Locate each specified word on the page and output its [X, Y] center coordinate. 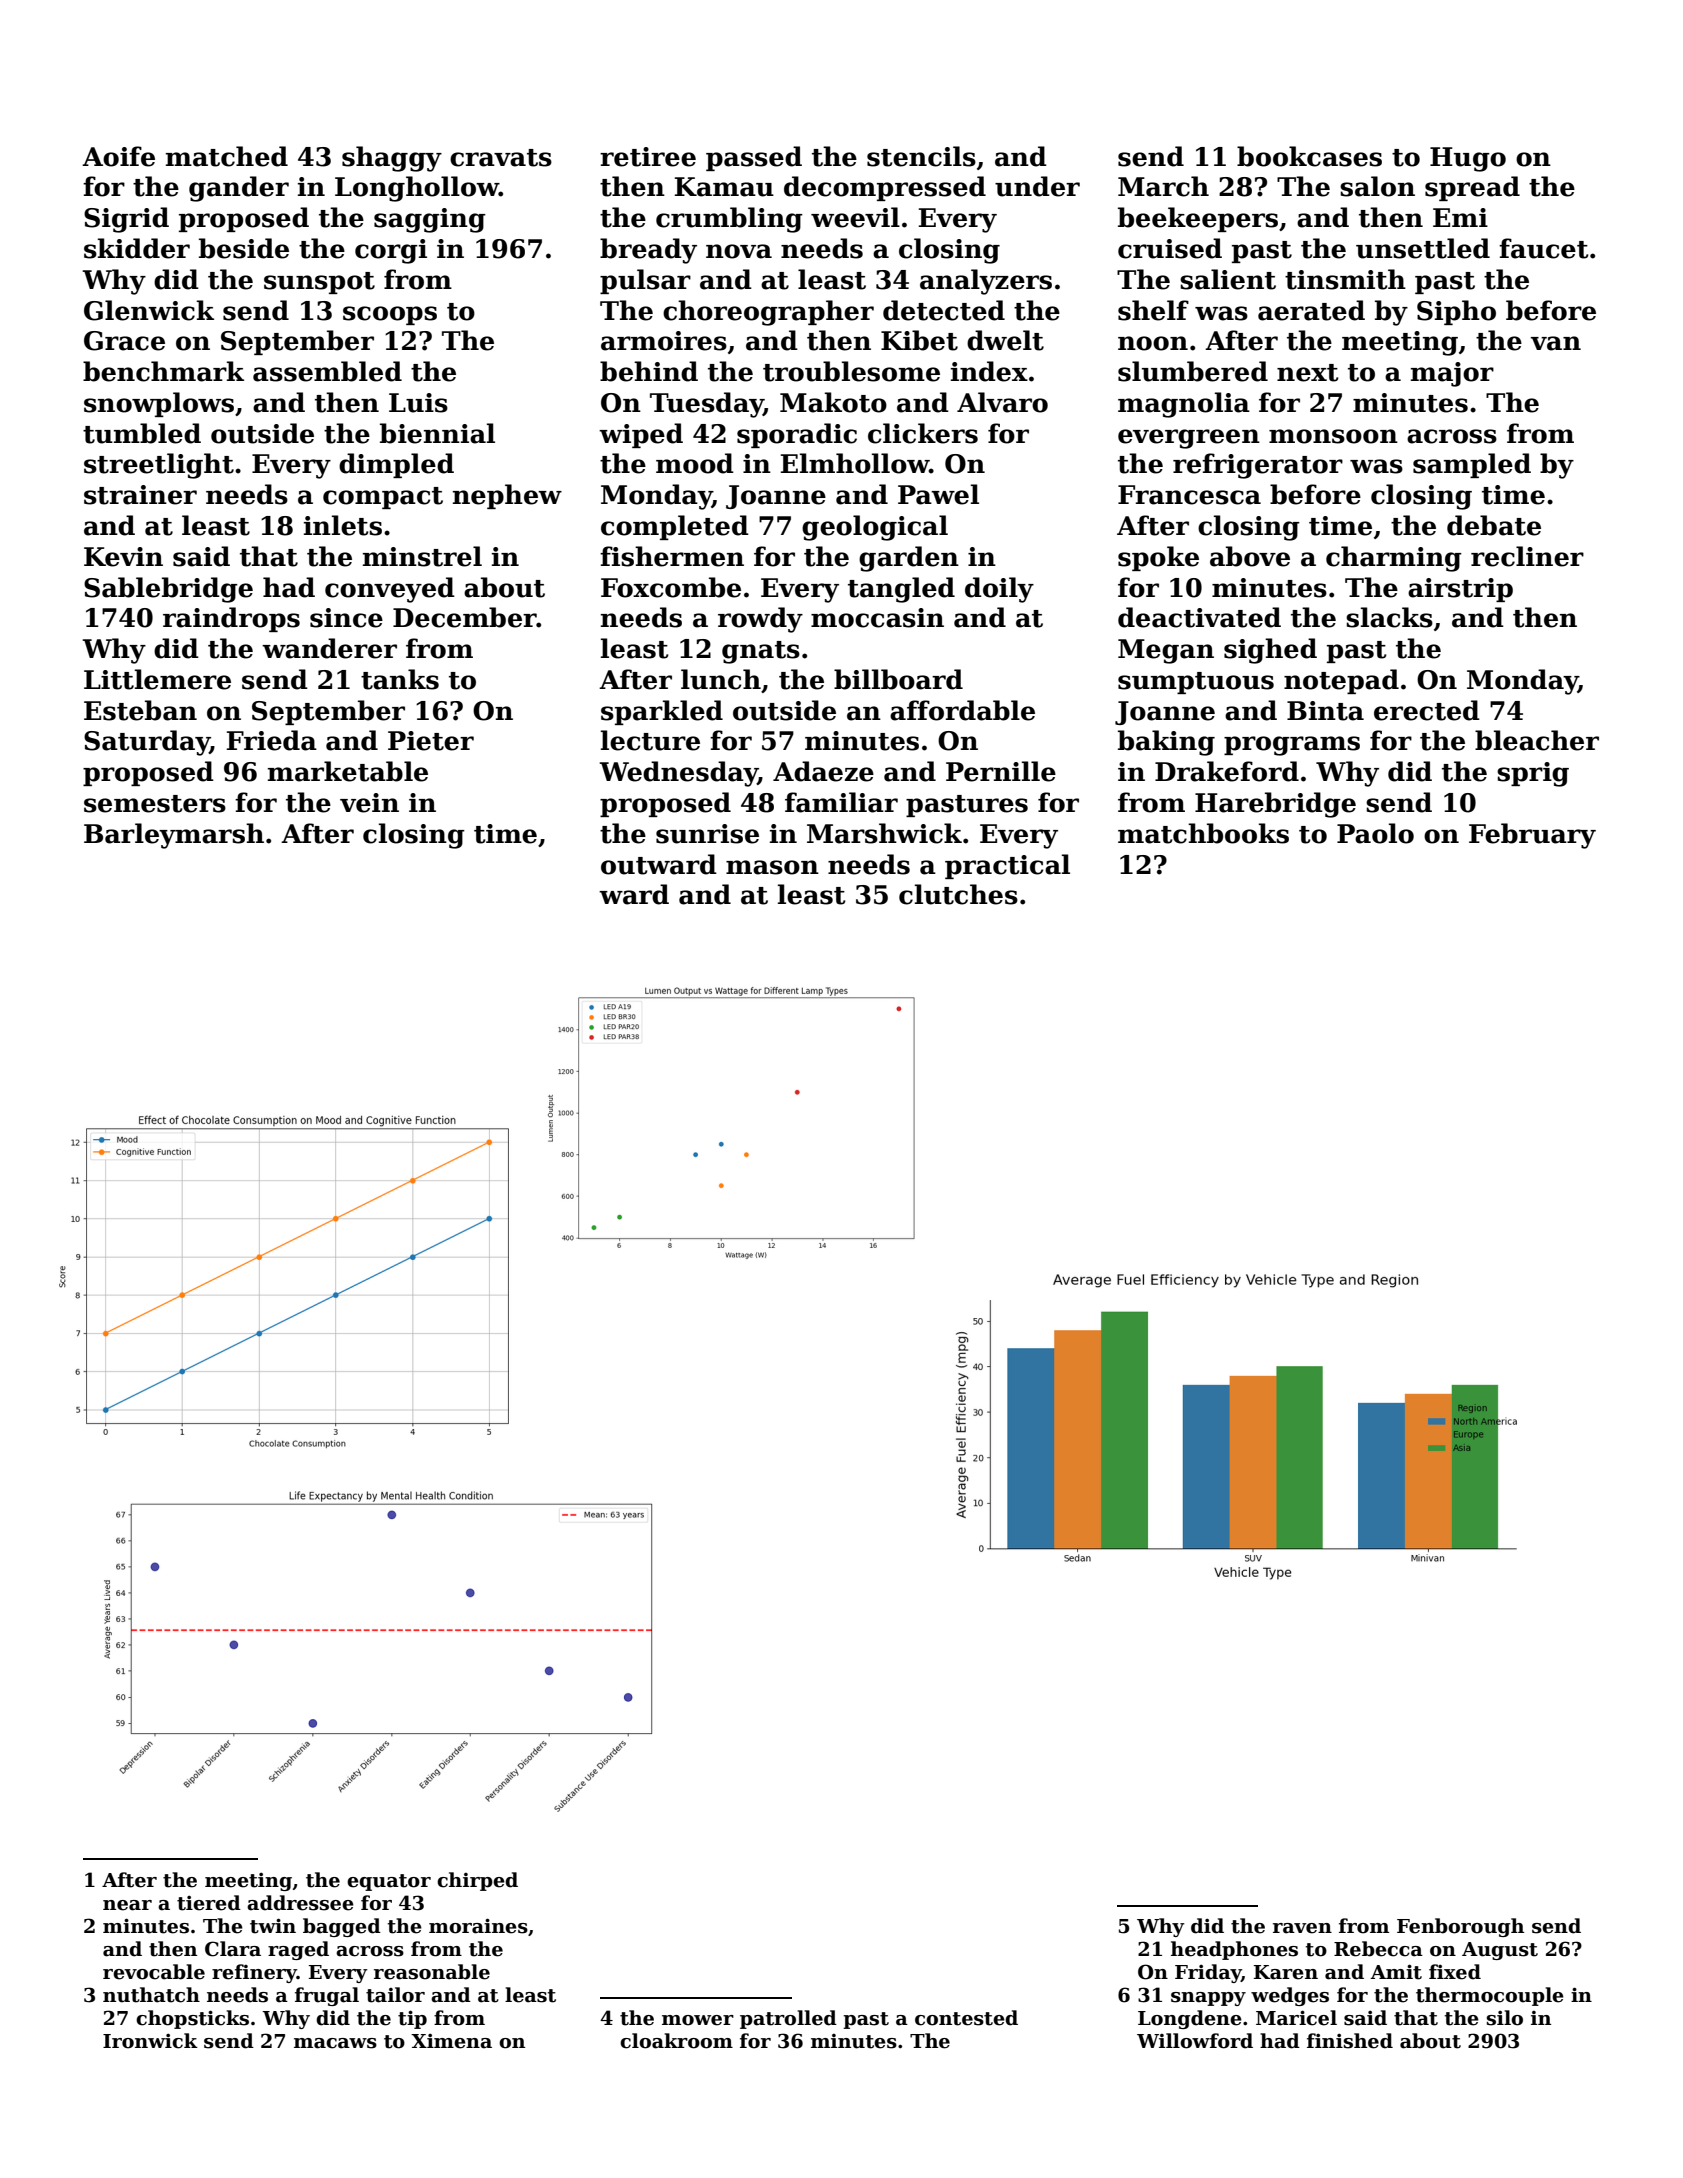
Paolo [1375, 833]
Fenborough [1460, 1927]
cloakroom [676, 2041]
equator [389, 1882]
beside [244, 248]
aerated [1311, 310]
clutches [958, 894]
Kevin [123, 557]
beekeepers [1198, 219]
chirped [477, 1881]
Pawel [938, 494]
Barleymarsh [174, 836]
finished [1350, 2041]
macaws [335, 2043]
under [1037, 186]
